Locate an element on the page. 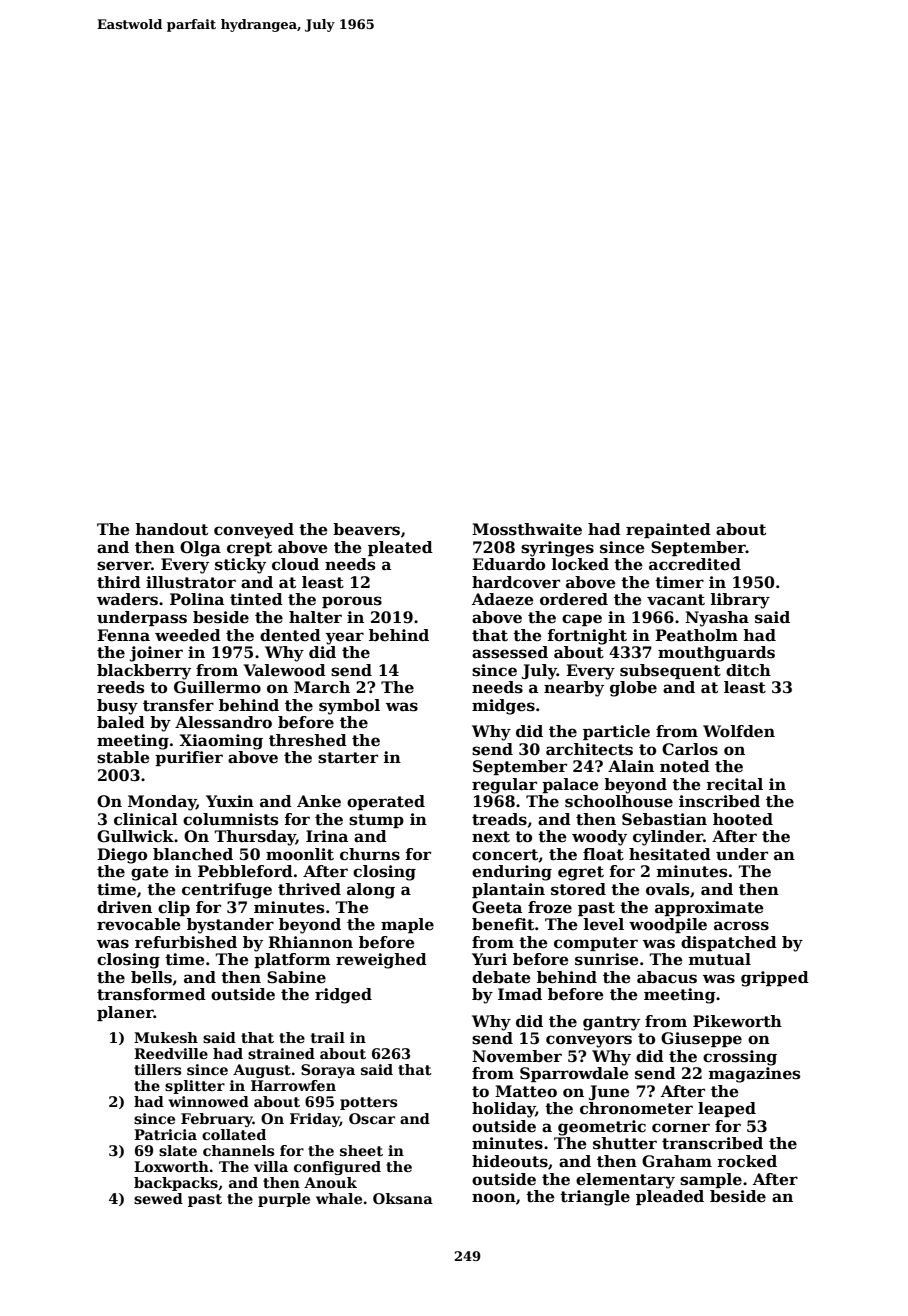 The height and width of the document is (1316, 908). plantain is located at coordinates (508, 890).
